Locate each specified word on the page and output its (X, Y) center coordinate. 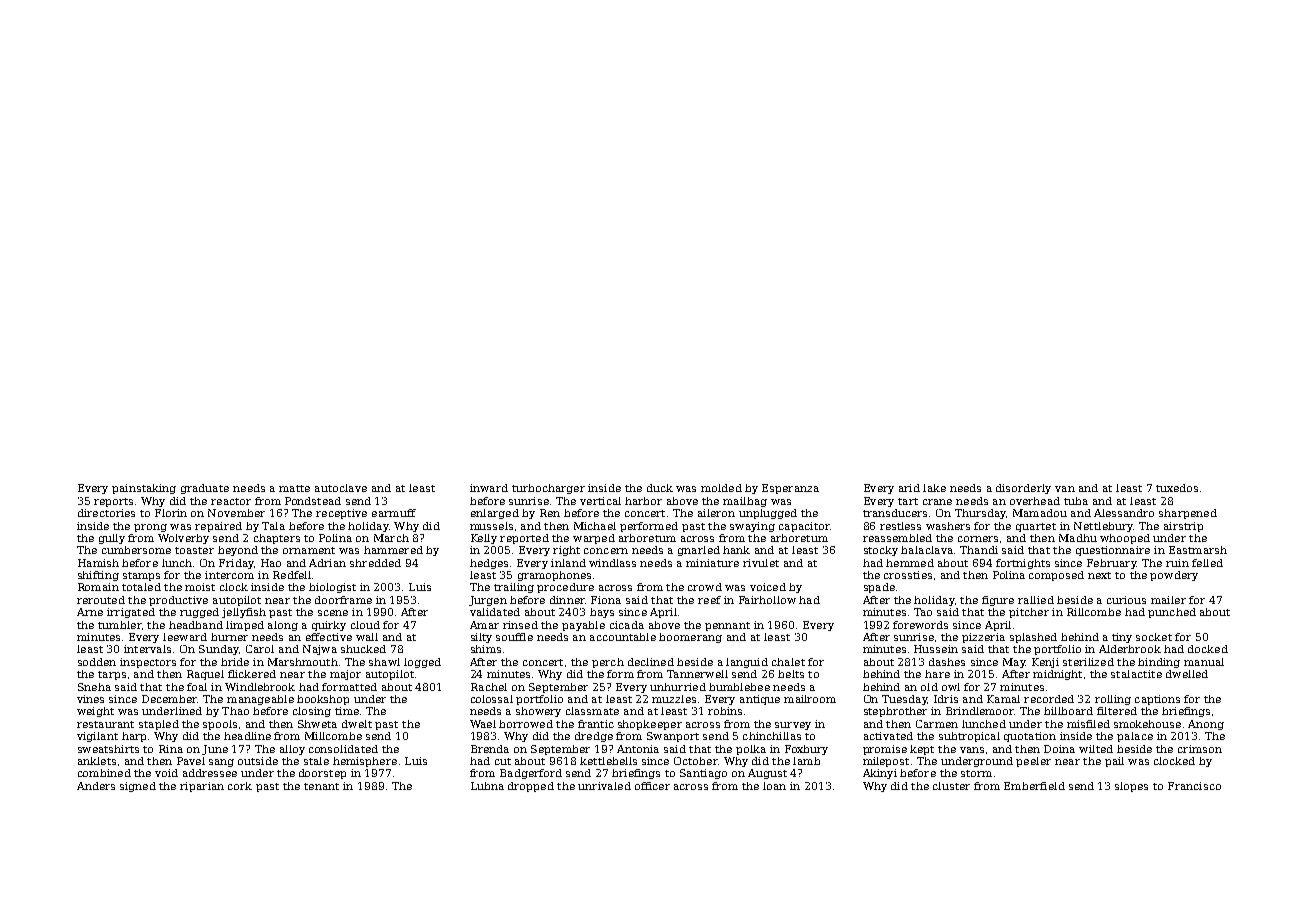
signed (138, 787)
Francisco (1194, 786)
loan (774, 786)
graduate (205, 489)
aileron (716, 513)
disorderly (1023, 489)
